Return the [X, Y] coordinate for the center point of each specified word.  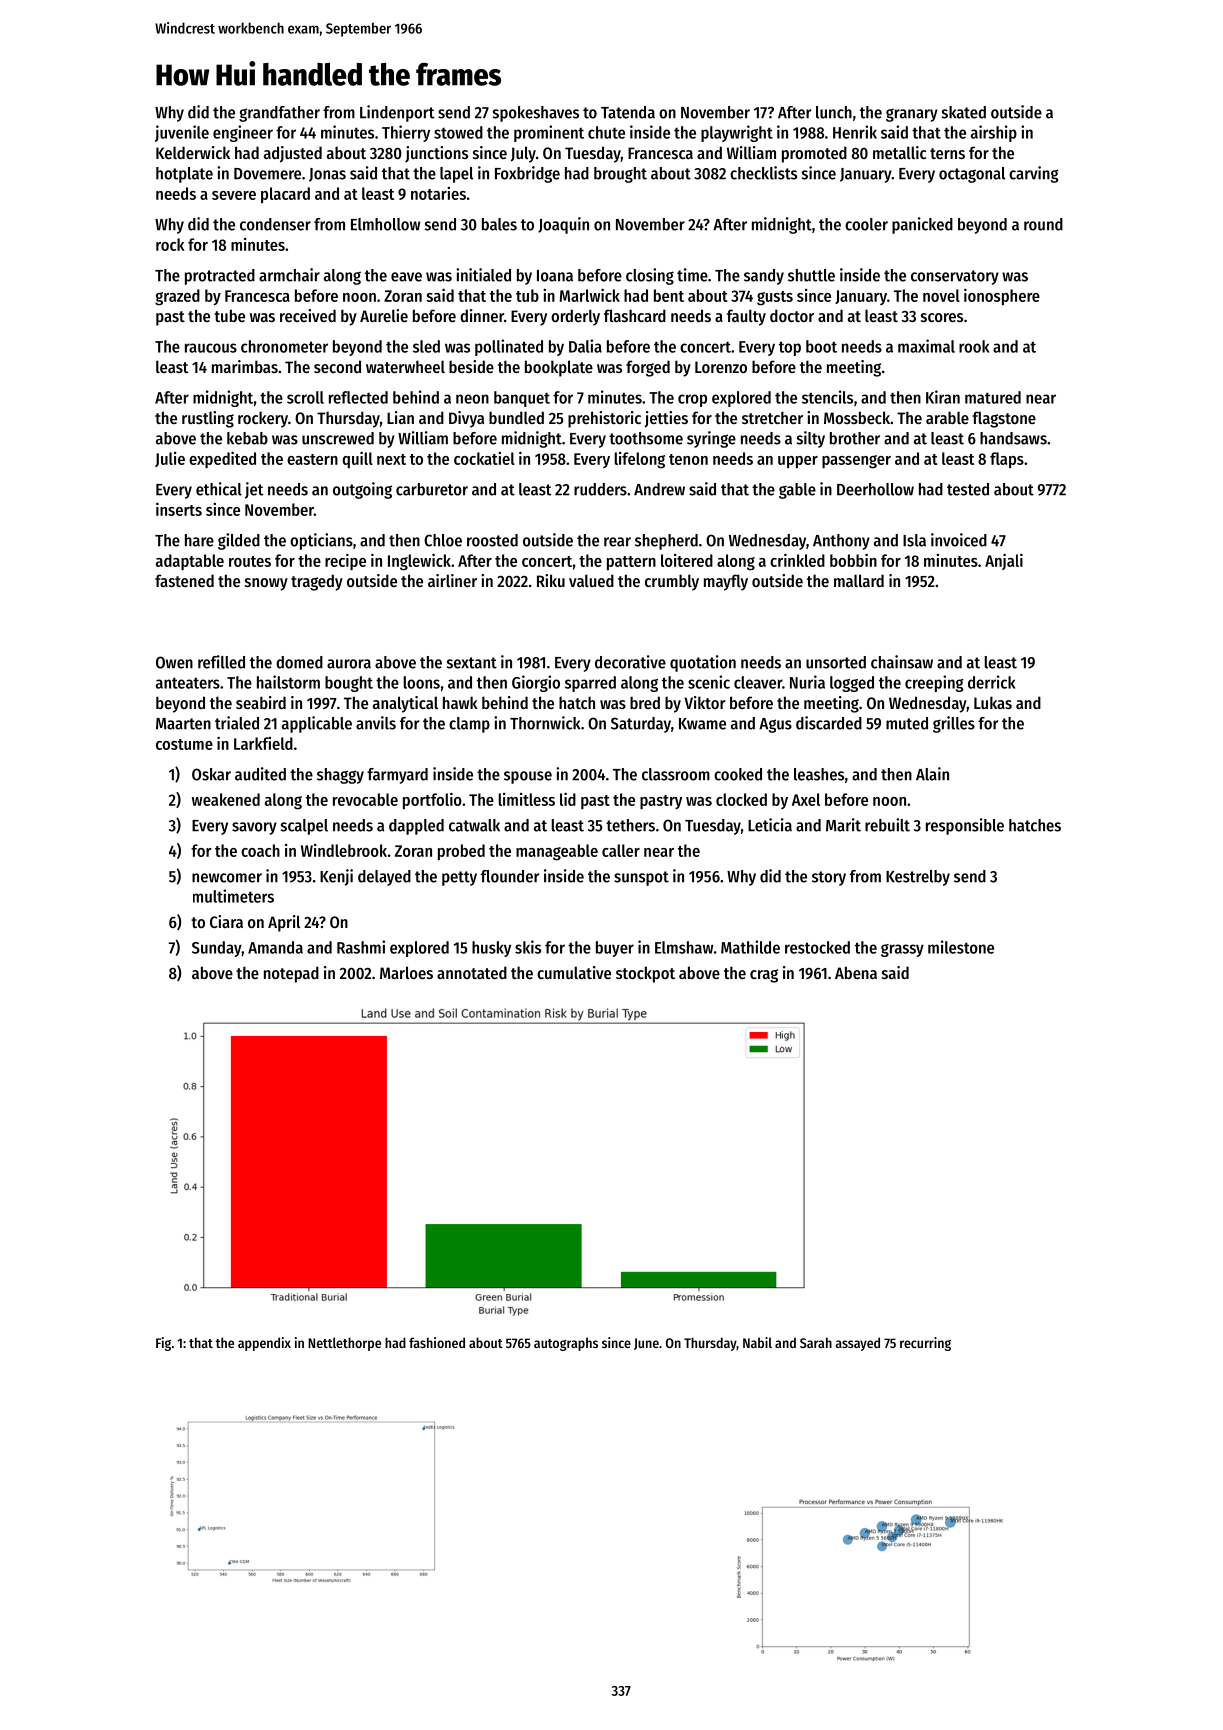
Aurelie [384, 315]
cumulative [574, 972]
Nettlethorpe [344, 1344]
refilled [221, 662]
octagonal [972, 175]
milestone [961, 947]
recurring [925, 1344]
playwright [737, 133]
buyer [615, 949]
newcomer [227, 878]
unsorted [836, 662]
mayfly [726, 582]
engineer [243, 133]
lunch [834, 112]
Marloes [406, 972]
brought [620, 175]
